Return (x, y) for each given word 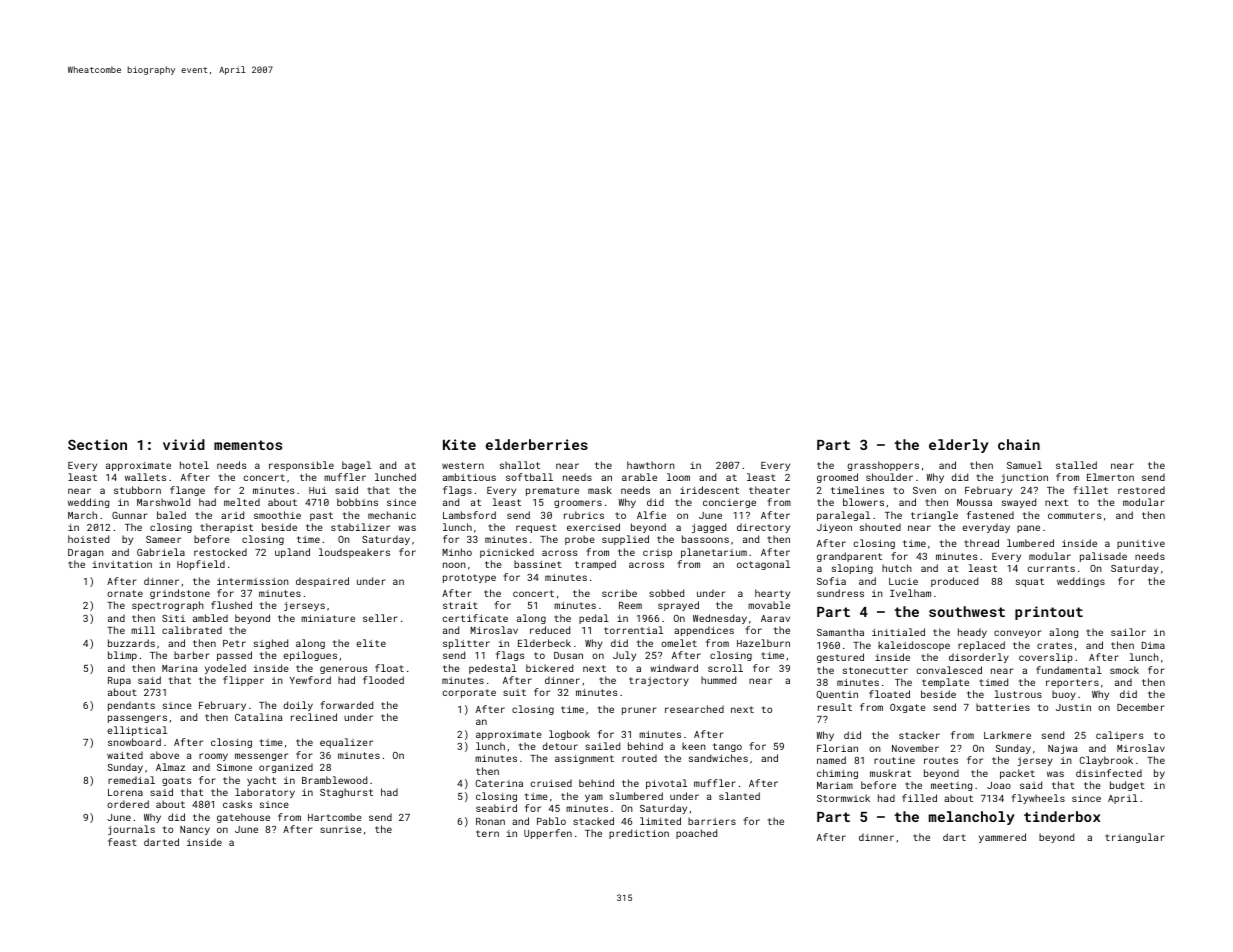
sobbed (666, 593)
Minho (457, 552)
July (624, 656)
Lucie (903, 581)
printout (1049, 613)
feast (122, 842)
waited (125, 755)
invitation (122, 564)
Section (97, 444)
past (321, 516)
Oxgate (908, 708)
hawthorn (651, 465)
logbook (569, 735)
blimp (122, 656)
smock (1124, 670)
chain (1019, 444)
